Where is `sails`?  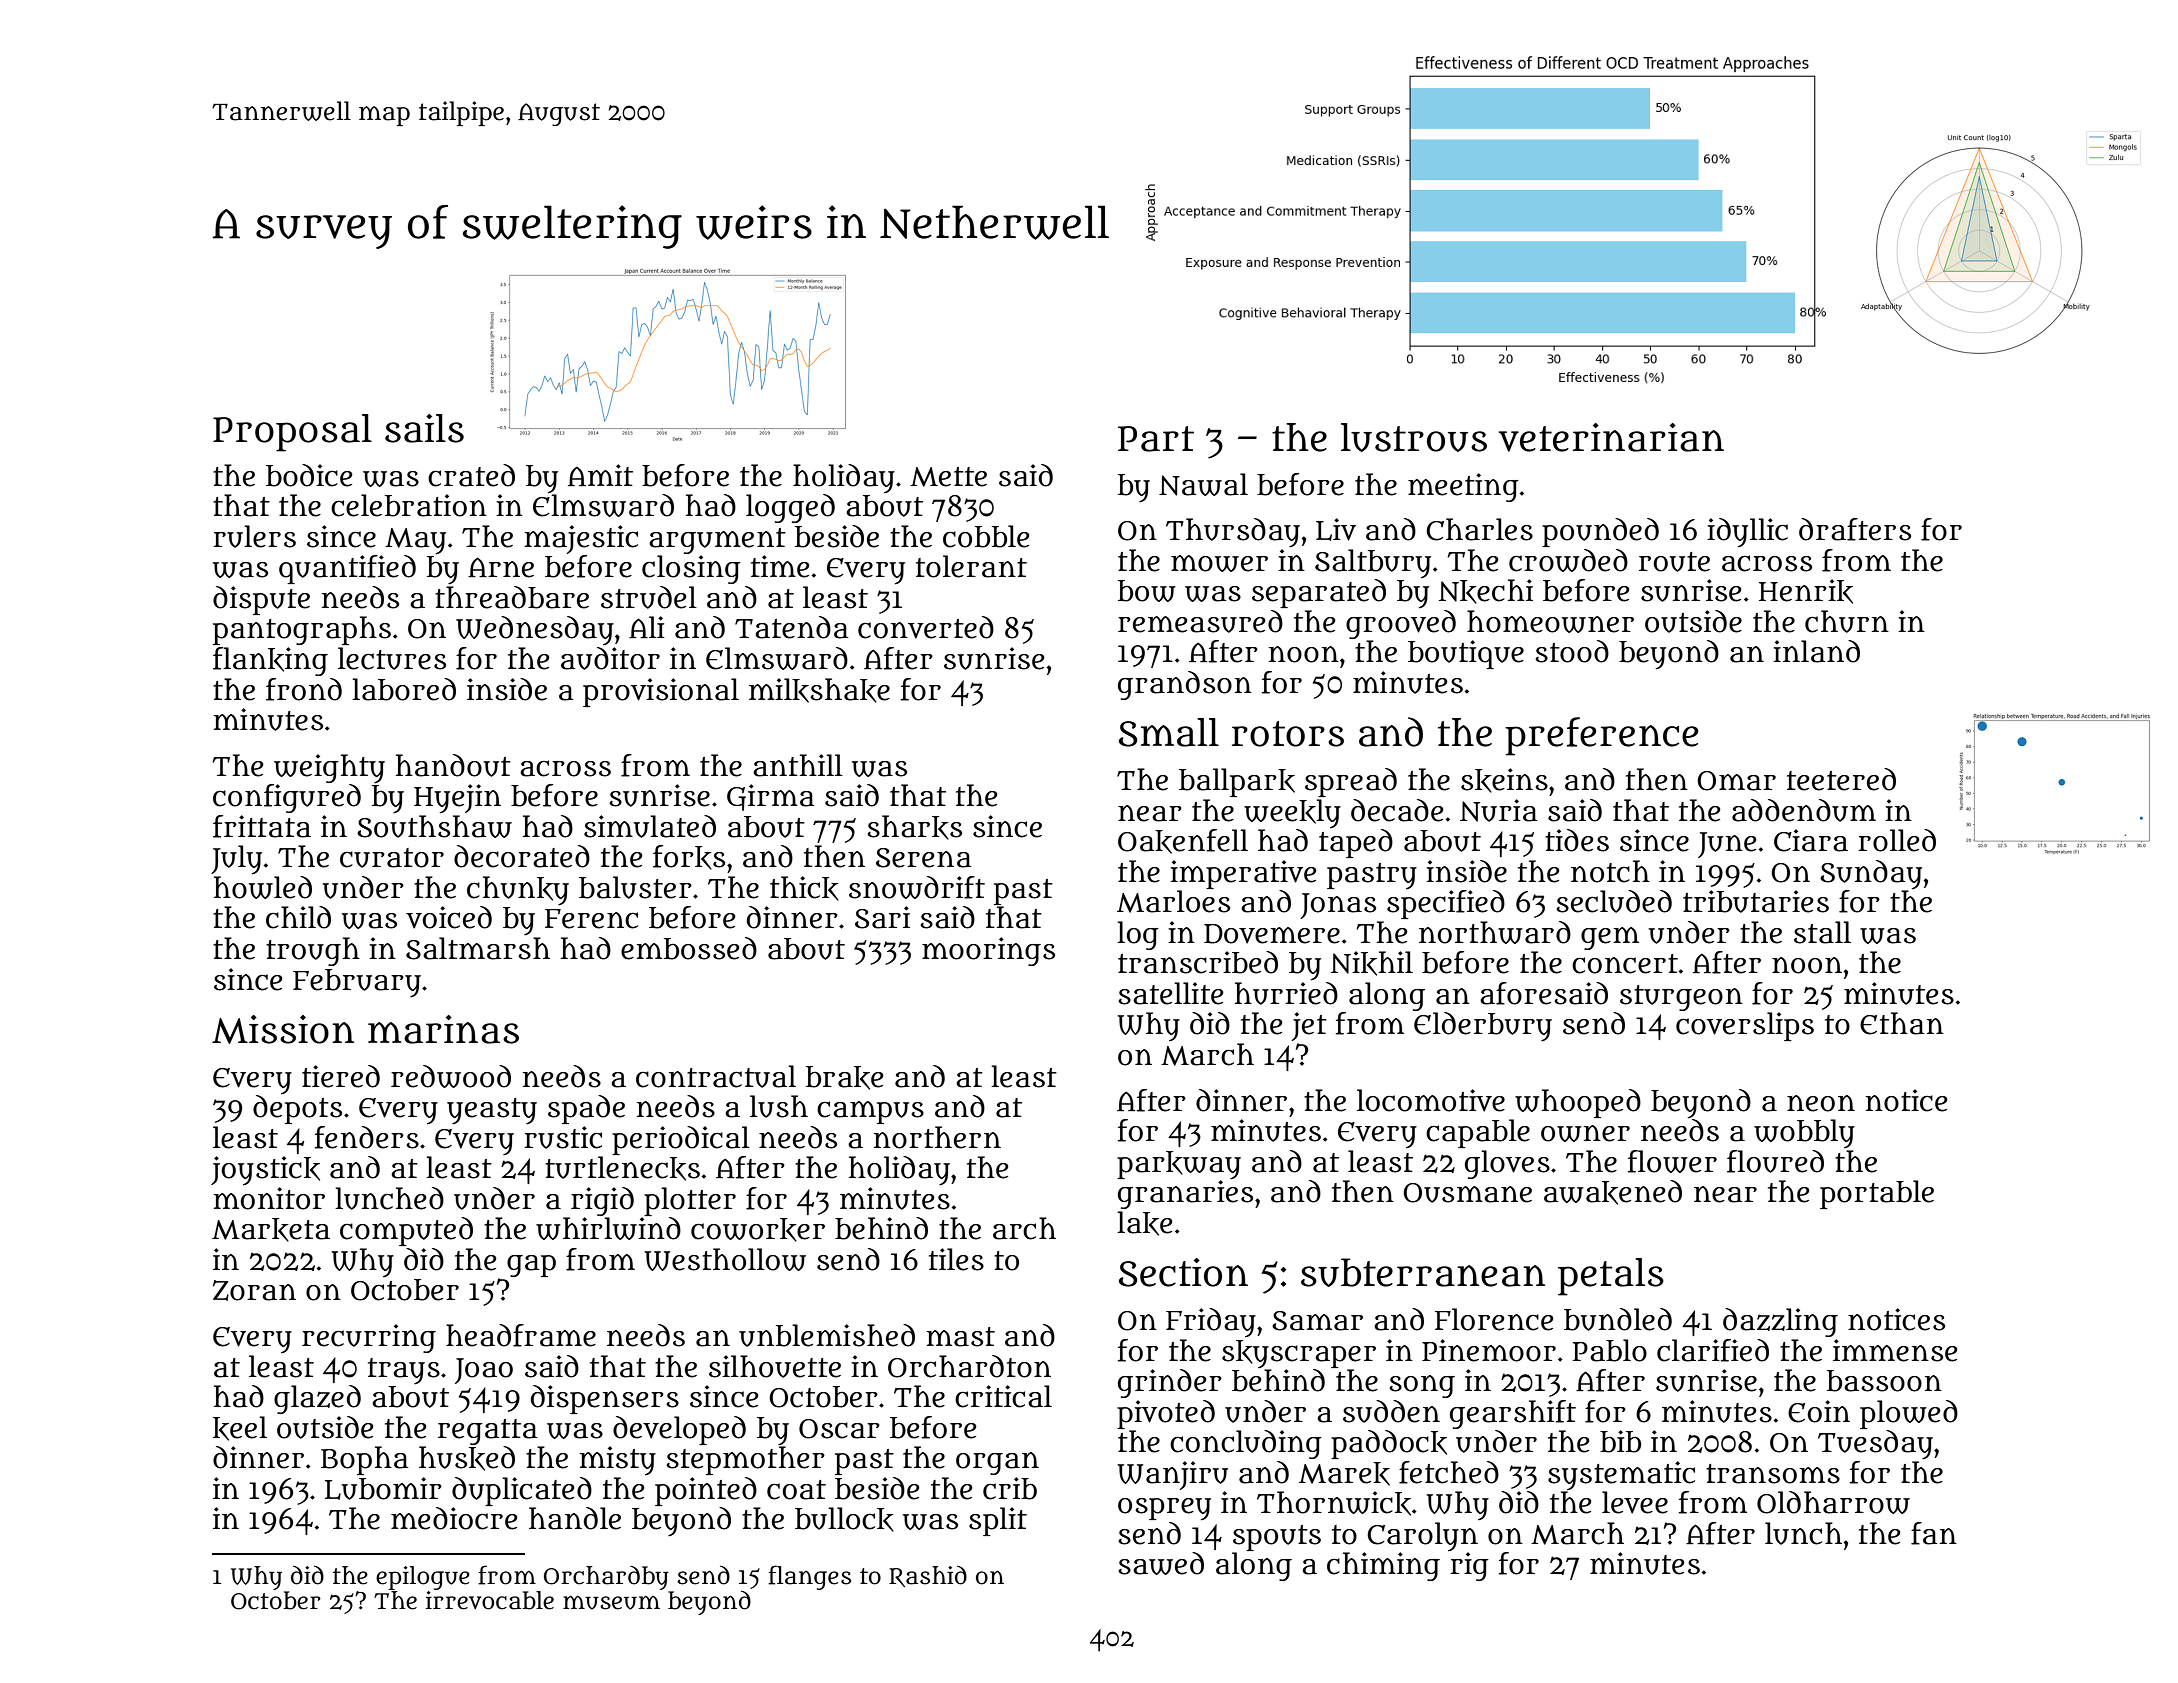 sails is located at coordinates (424, 428).
